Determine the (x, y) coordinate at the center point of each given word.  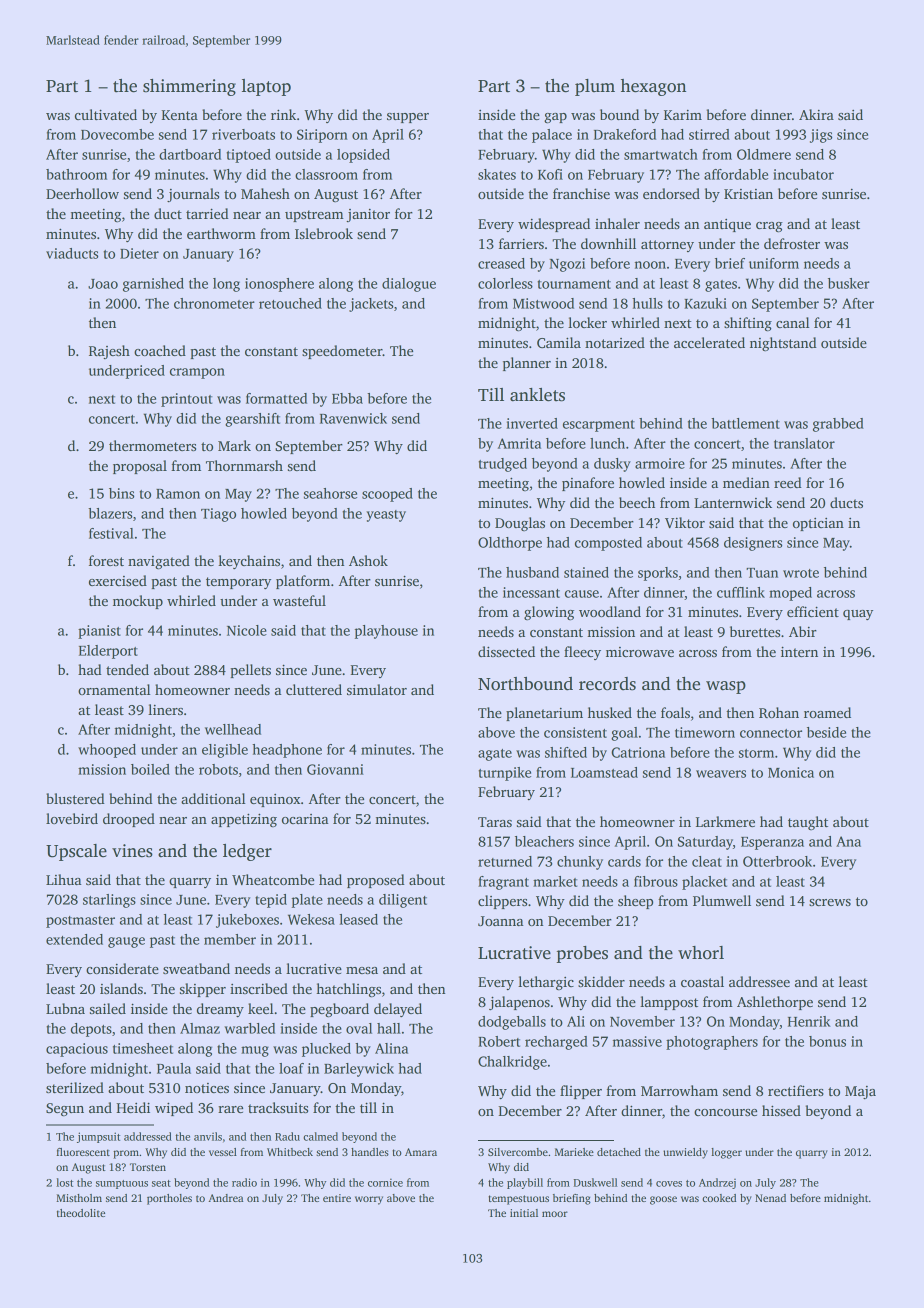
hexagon (653, 87)
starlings (109, 901)
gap (555, 118)
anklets (537, 395)
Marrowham (679, 1090)
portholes (169, 1199)
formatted (276, 398)
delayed (398, 1010)
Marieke (574, 1152)
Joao (103, 284)
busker (849, 283)
